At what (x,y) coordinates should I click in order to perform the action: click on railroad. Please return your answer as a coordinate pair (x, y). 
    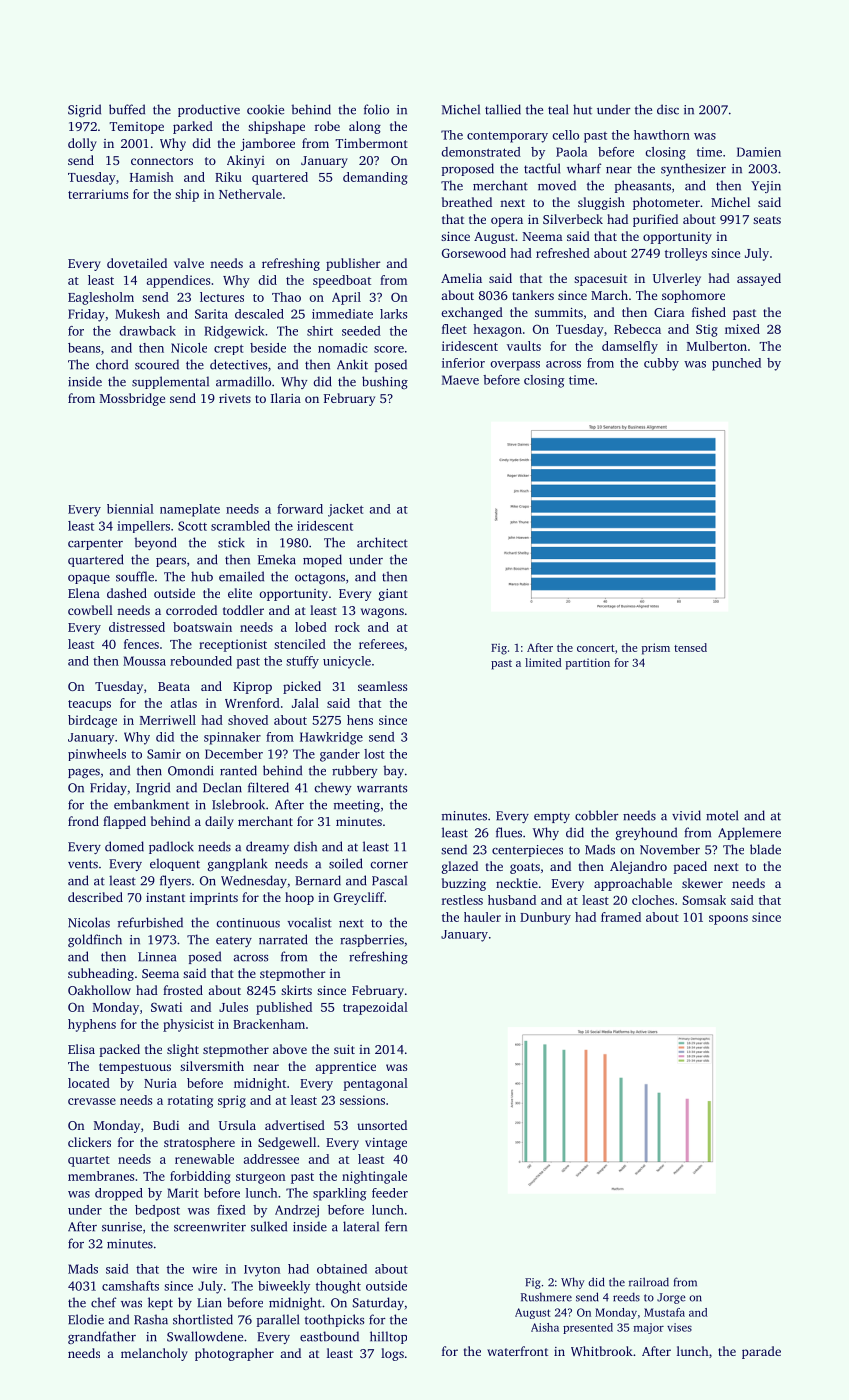
    Looking at the image, I should click on (649, 1282).
